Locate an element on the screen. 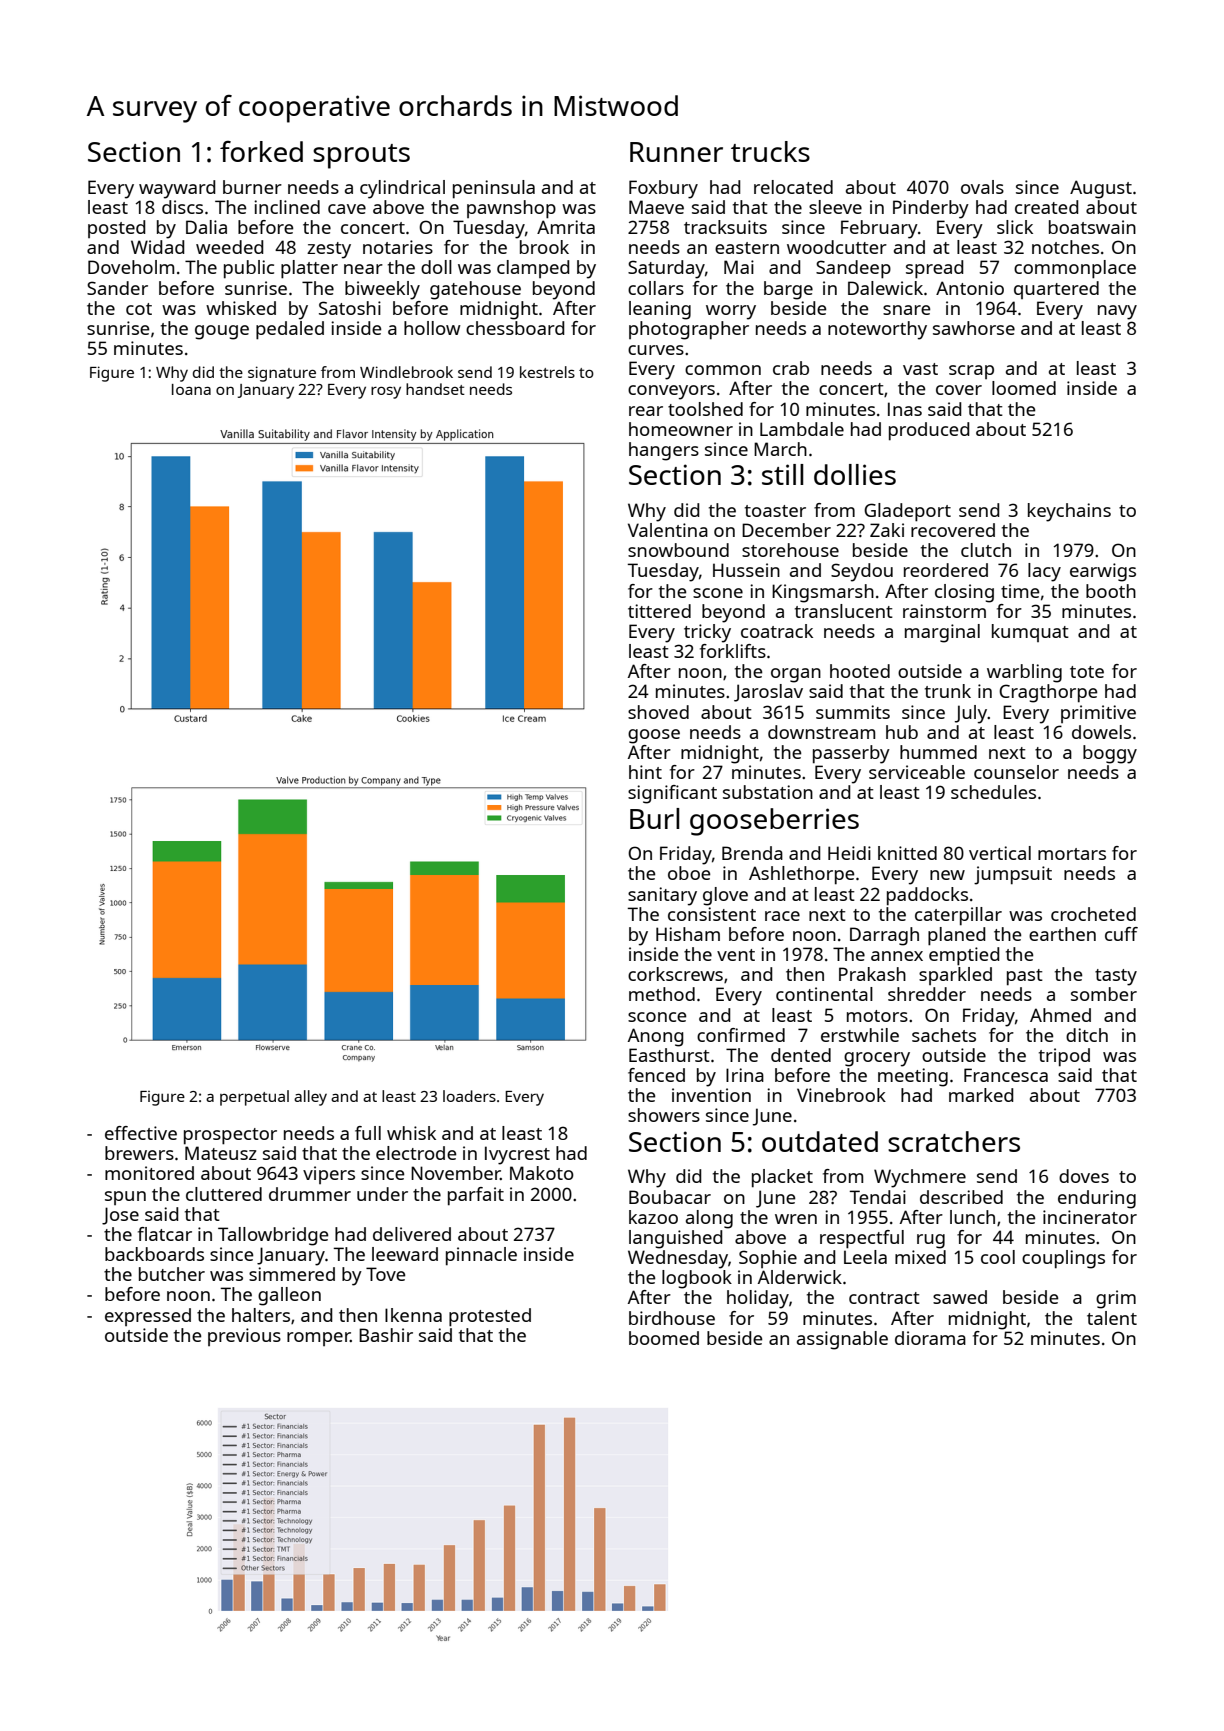 This screenshot has width=1224, height=1731. Satoshi is located at coordinates (350, 308).
